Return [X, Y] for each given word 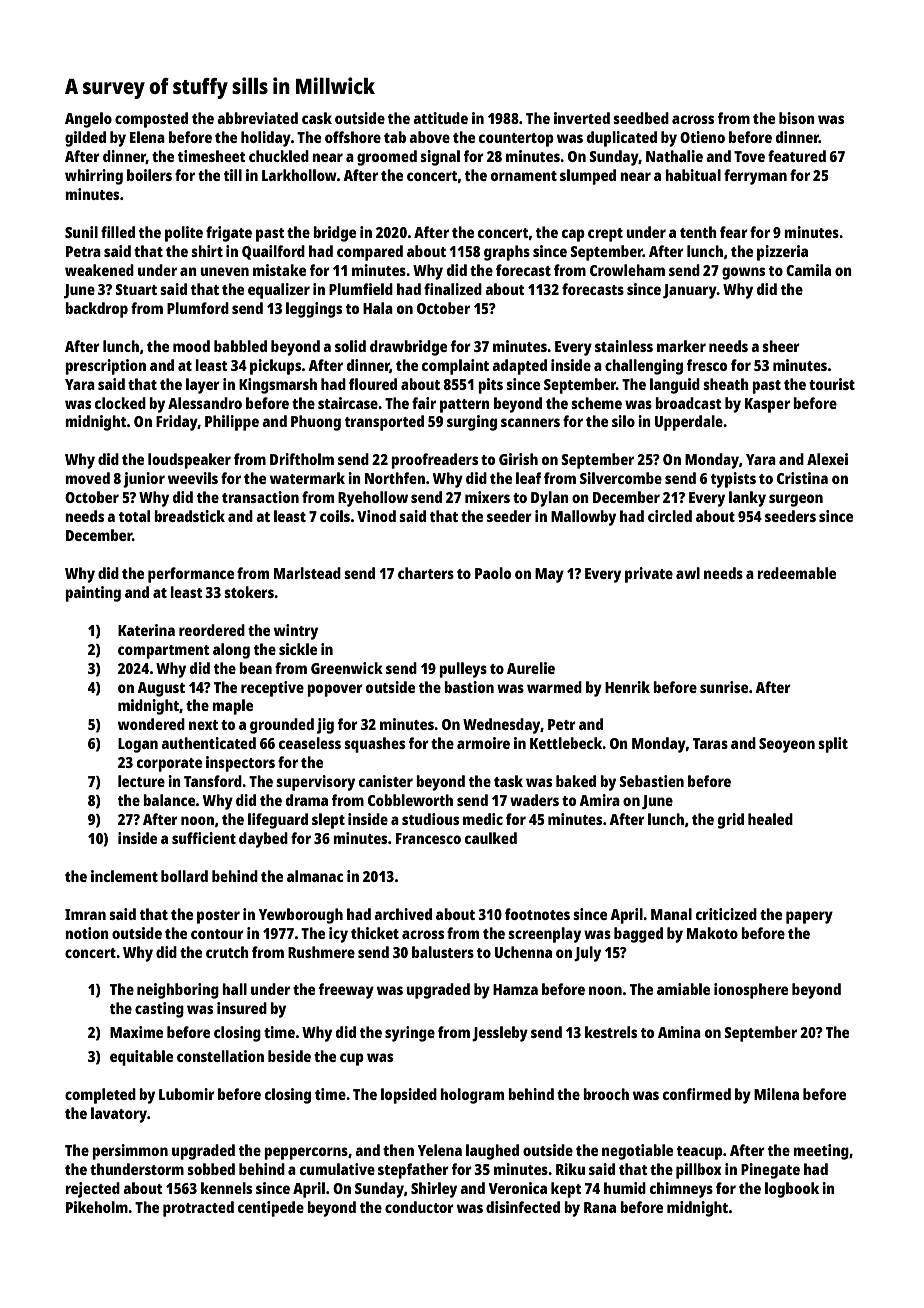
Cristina [802, 478]
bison [797, 118]
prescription [105, 367]
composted [151, 120]
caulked [491, 838]
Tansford [213, 781]
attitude [440, 118]
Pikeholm [97, 1207]
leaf [528, 478]
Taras [710, 743]
